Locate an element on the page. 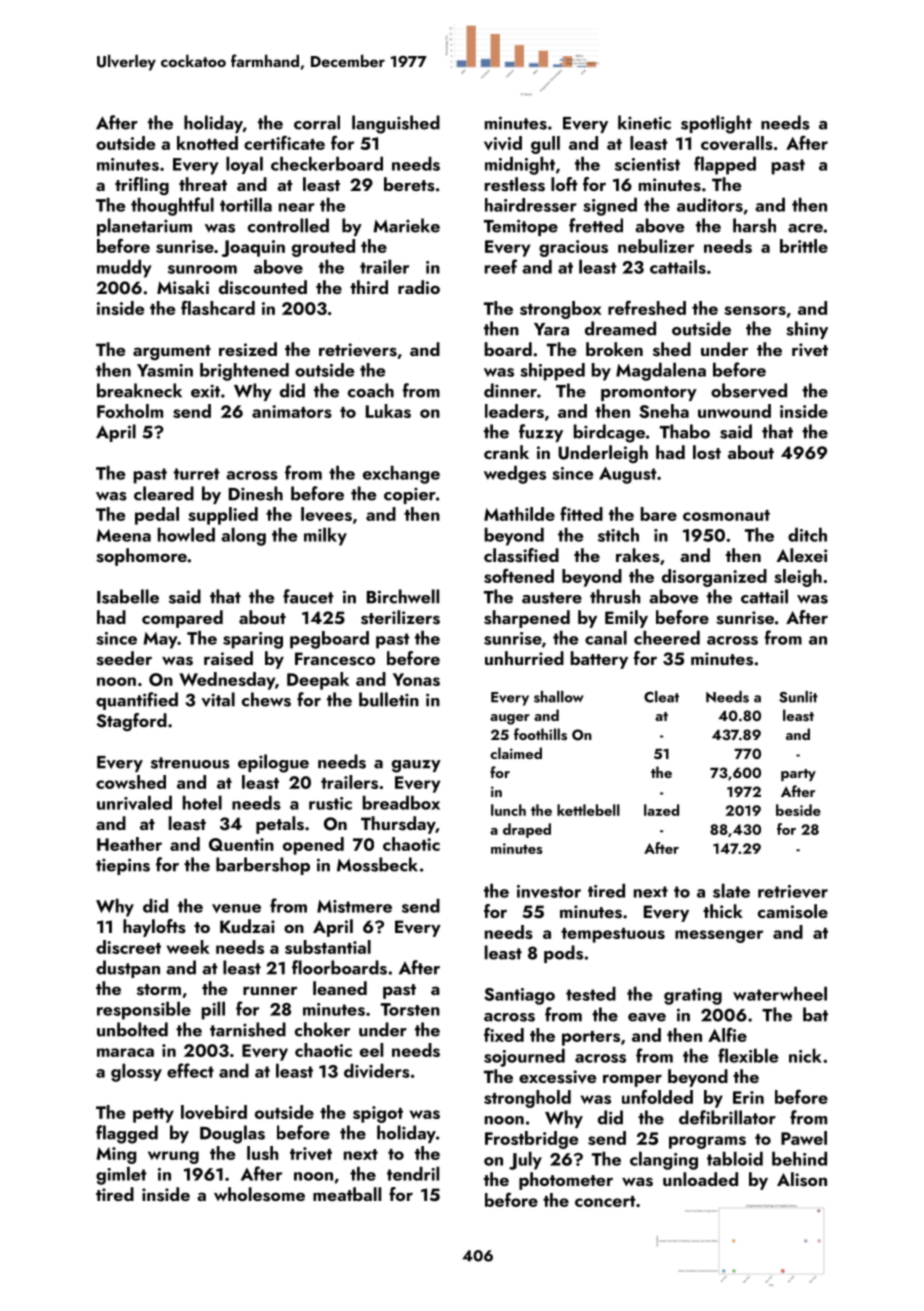  discounted is located at coordinates (263, 287).
